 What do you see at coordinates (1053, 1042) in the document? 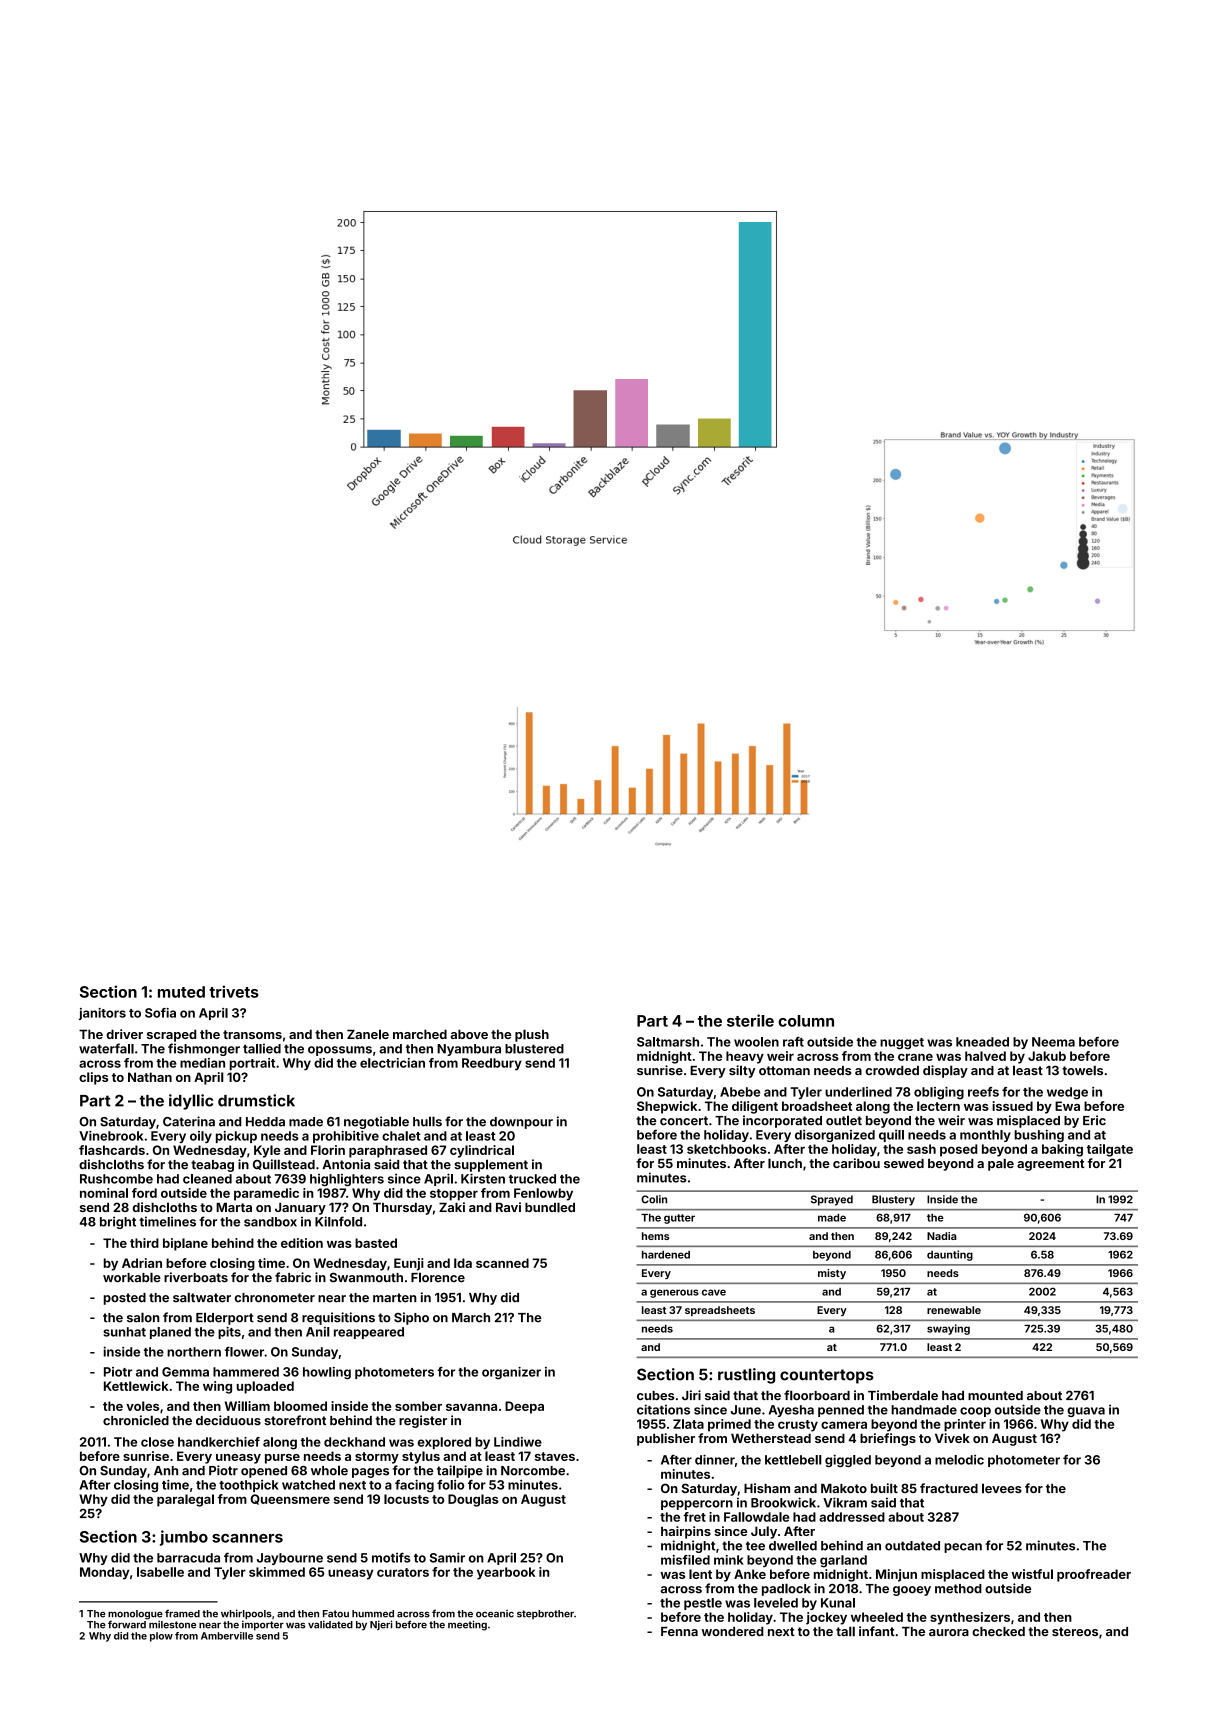
I see `Neema` at bounding box center [1053, 1042].
